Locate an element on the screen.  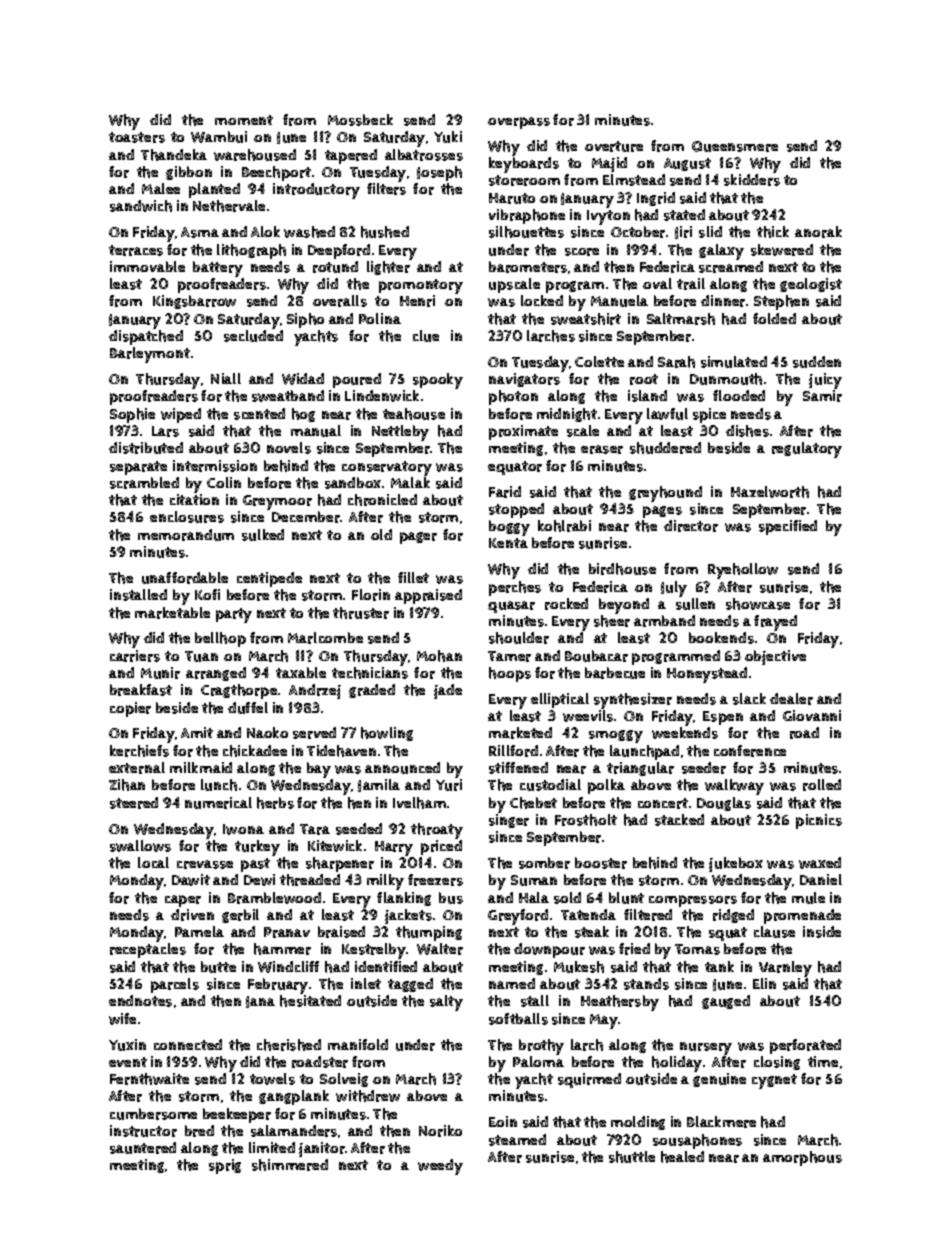
promontory is located at coordinates (421, 286).
